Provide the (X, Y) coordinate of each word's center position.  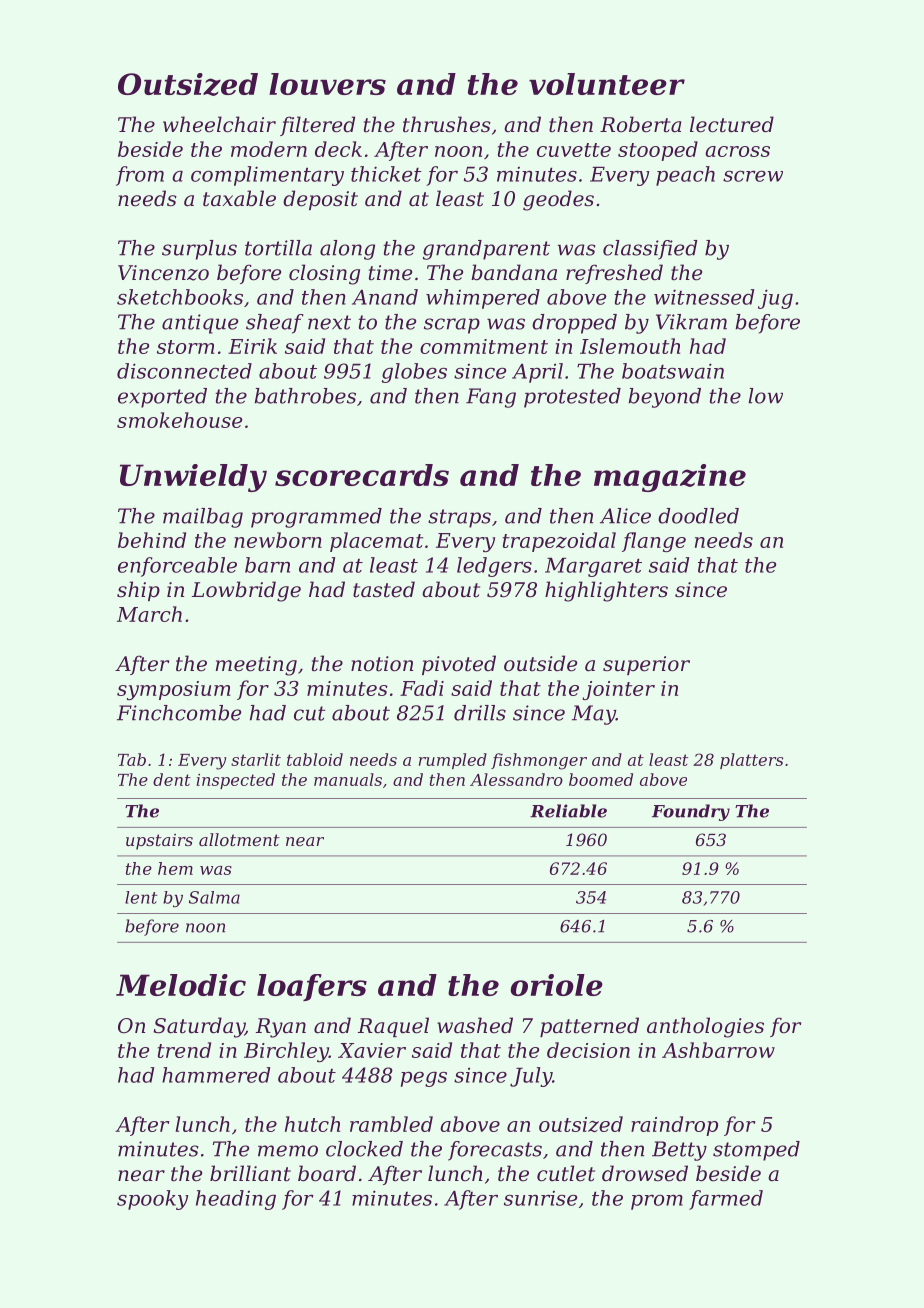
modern (269, 149)
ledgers (494, 567)
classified (650, 250)
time (390, 273)
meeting (256, 666)
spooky (152, 1200)
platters (751, 761)
